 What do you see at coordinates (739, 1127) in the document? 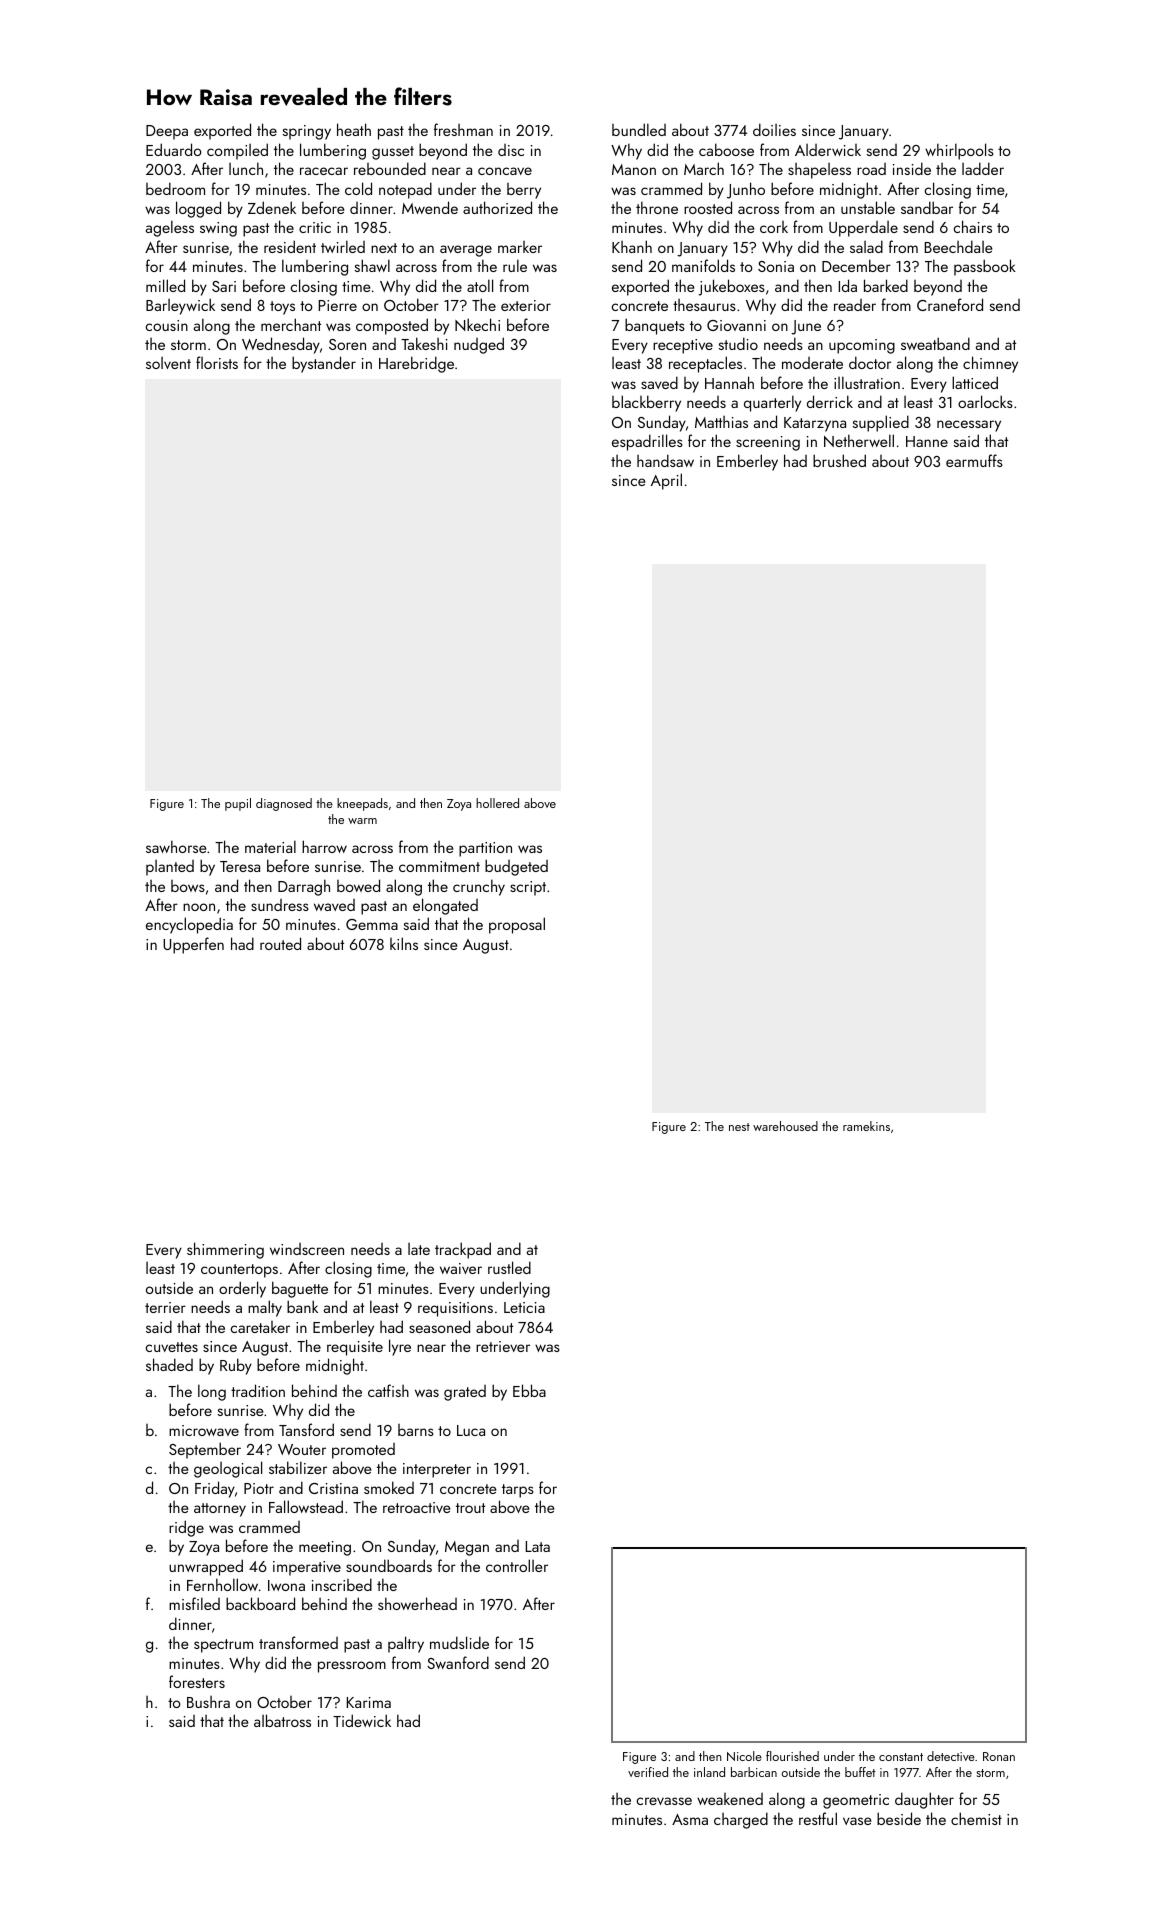
I see `nest` at bounding box center [739, 1127].
